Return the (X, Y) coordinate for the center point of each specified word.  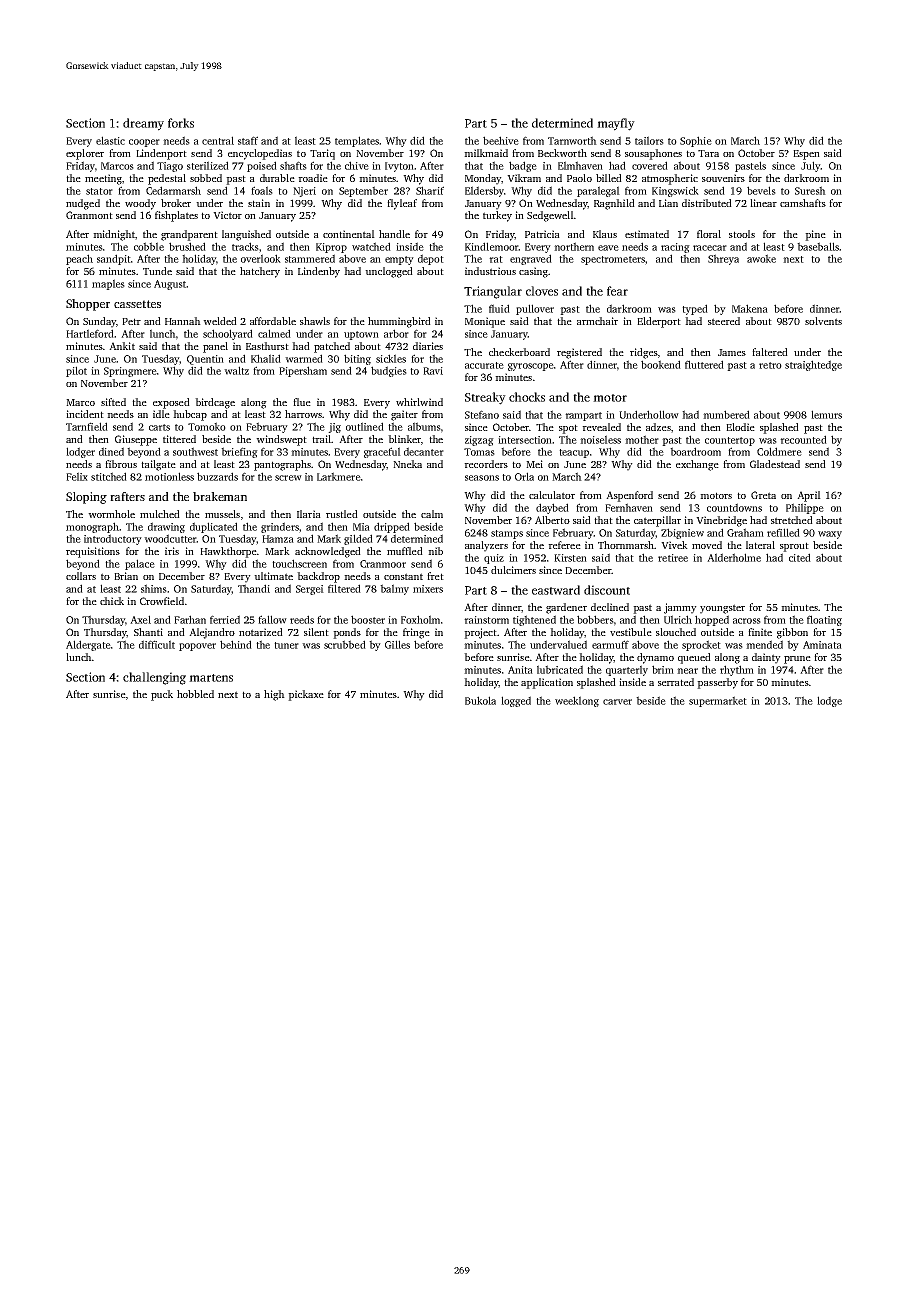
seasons (482, 478)
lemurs (826, 414)
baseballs (818, 246)
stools (742, 234)
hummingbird (399, 322)
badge (523, 166)
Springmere (130, 372)
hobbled (195, 694)
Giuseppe (136, 440)
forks (181, 123)
